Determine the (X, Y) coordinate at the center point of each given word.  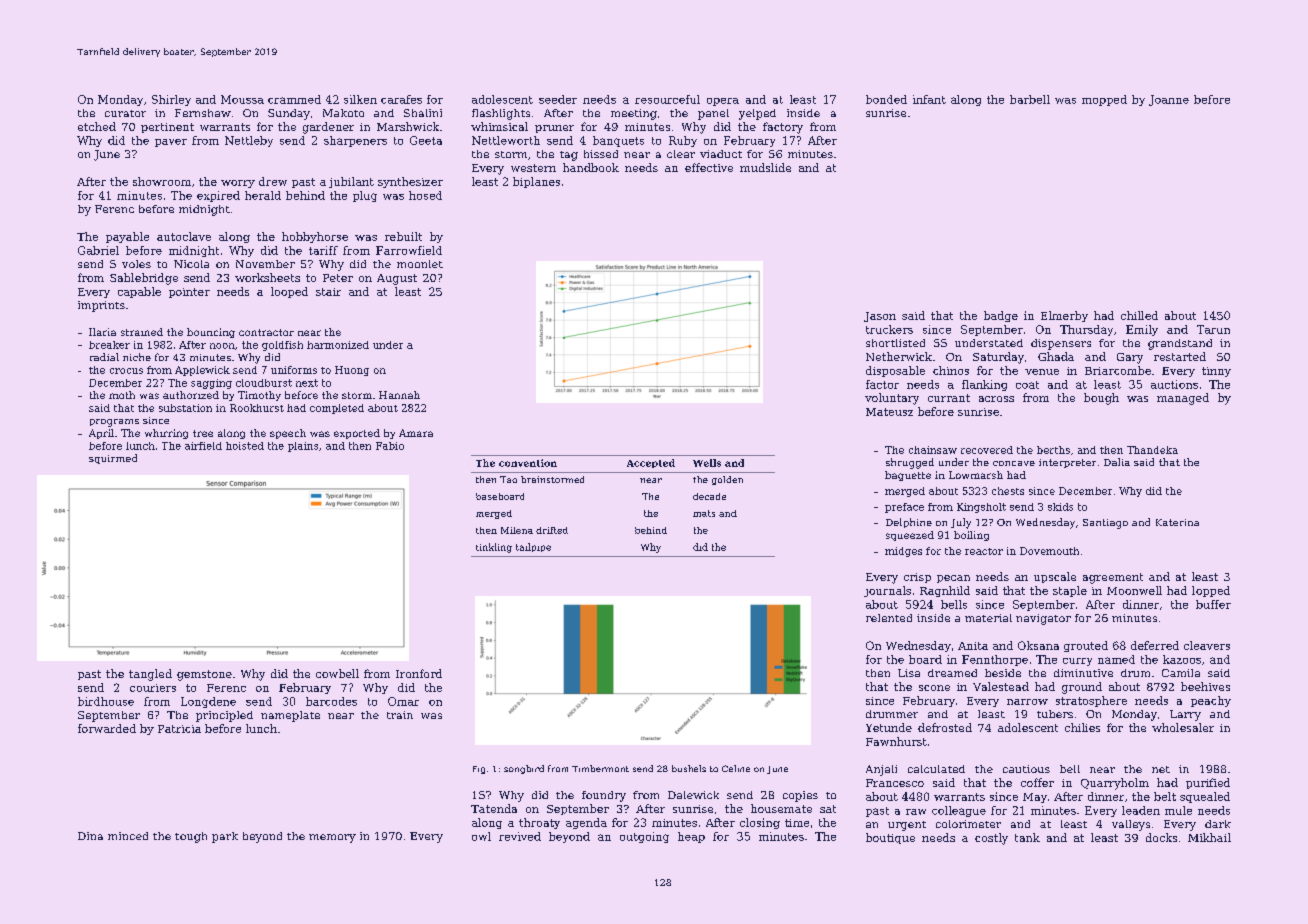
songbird (524, 769)
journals (887, 591)
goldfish (282, 346)
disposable (895, 371)
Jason (880, 317)
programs (114, 423)
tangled (150, 675)
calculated (936, 769)
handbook (591, 167)
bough (1101, 399)
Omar (403, 701)
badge (1001, 316)
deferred (1155, 645)
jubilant (351, 182)
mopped (1104, 100)
